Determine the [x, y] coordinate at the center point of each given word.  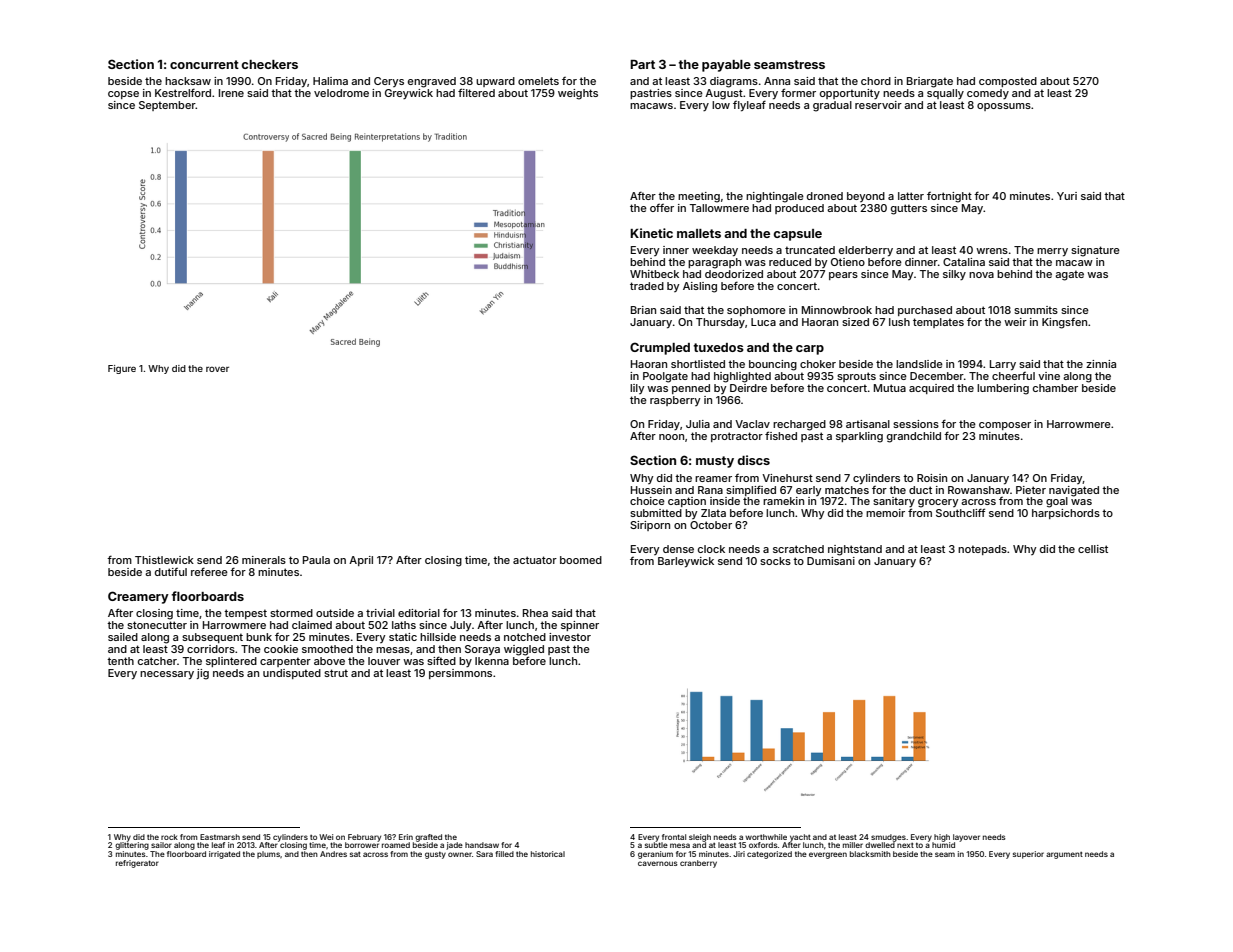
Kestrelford [183, 92]
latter [911, 196]
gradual [832, 106]
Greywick [409, 94]
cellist [1093, 549]
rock [169, 837]
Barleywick [686, 562]
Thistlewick [164, 560]
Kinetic [651, 233]
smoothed [327, 649]
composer [1005, 426]
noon [671, 437]
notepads [982, 550]
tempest [245, 614]
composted [1008, 82]
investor [570, 637]
